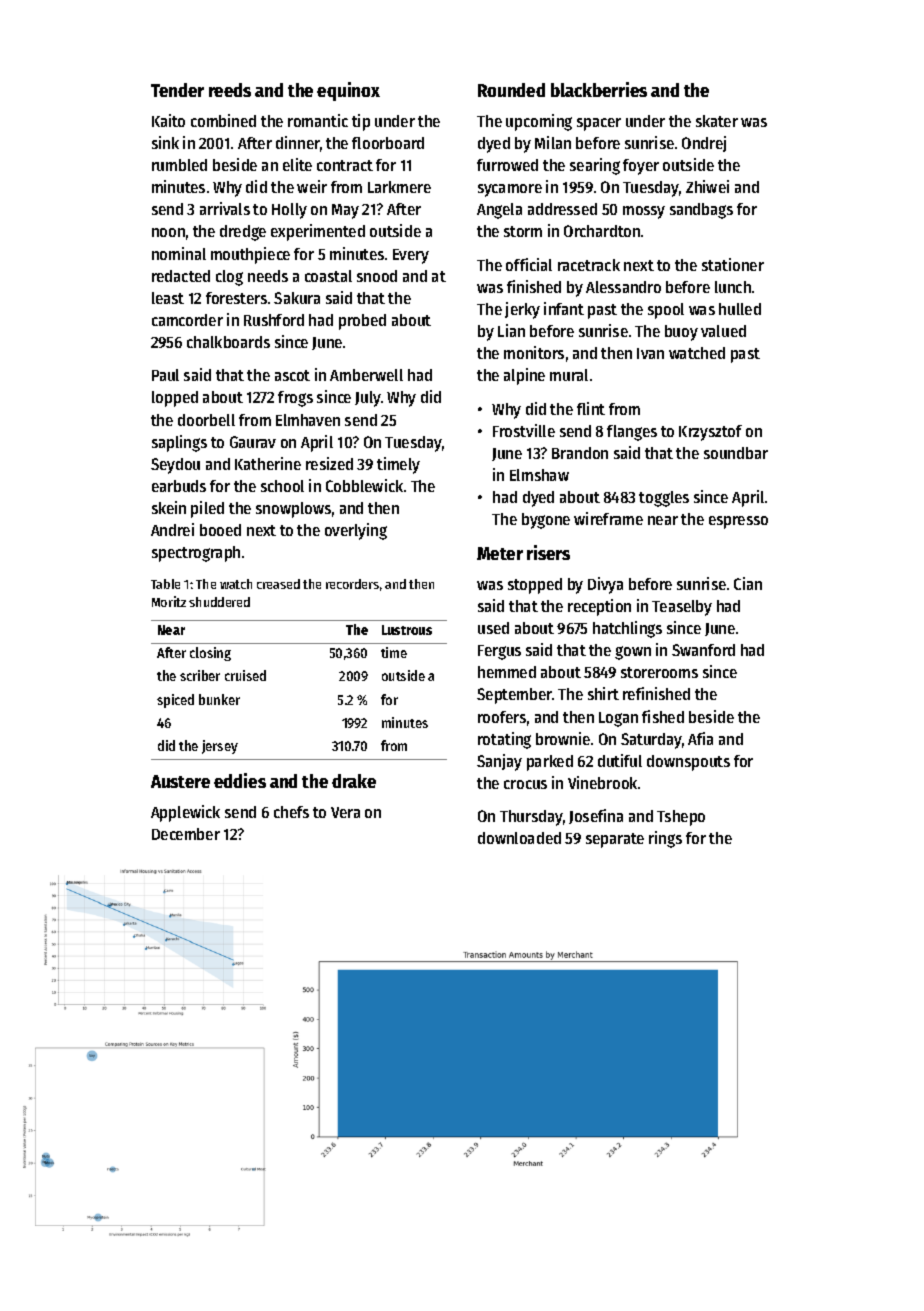 This document has height=1311, width=924. I want to click on storm, so click(523, 231).
